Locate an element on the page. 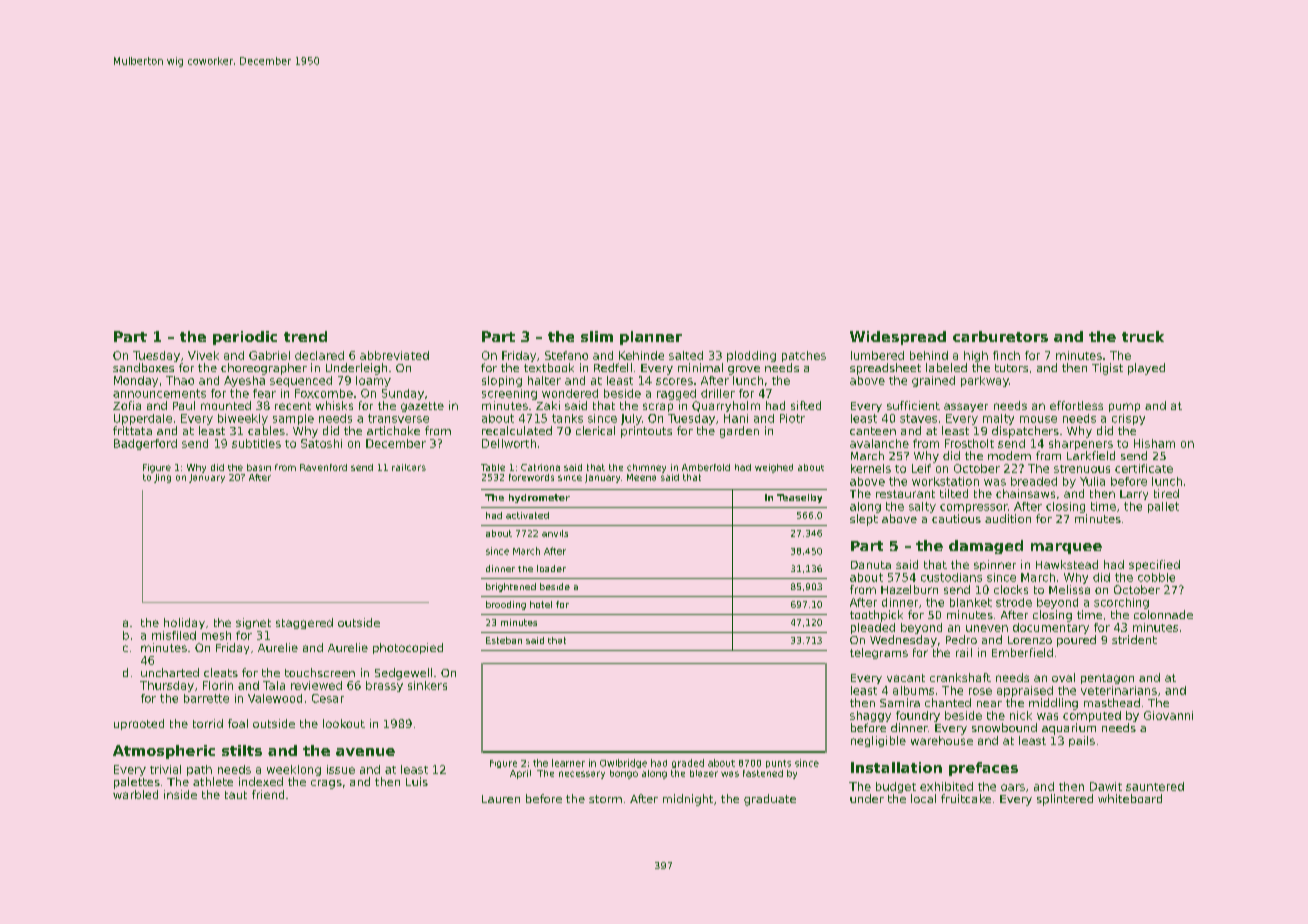  labeled is located at coordinates (946, 367).
